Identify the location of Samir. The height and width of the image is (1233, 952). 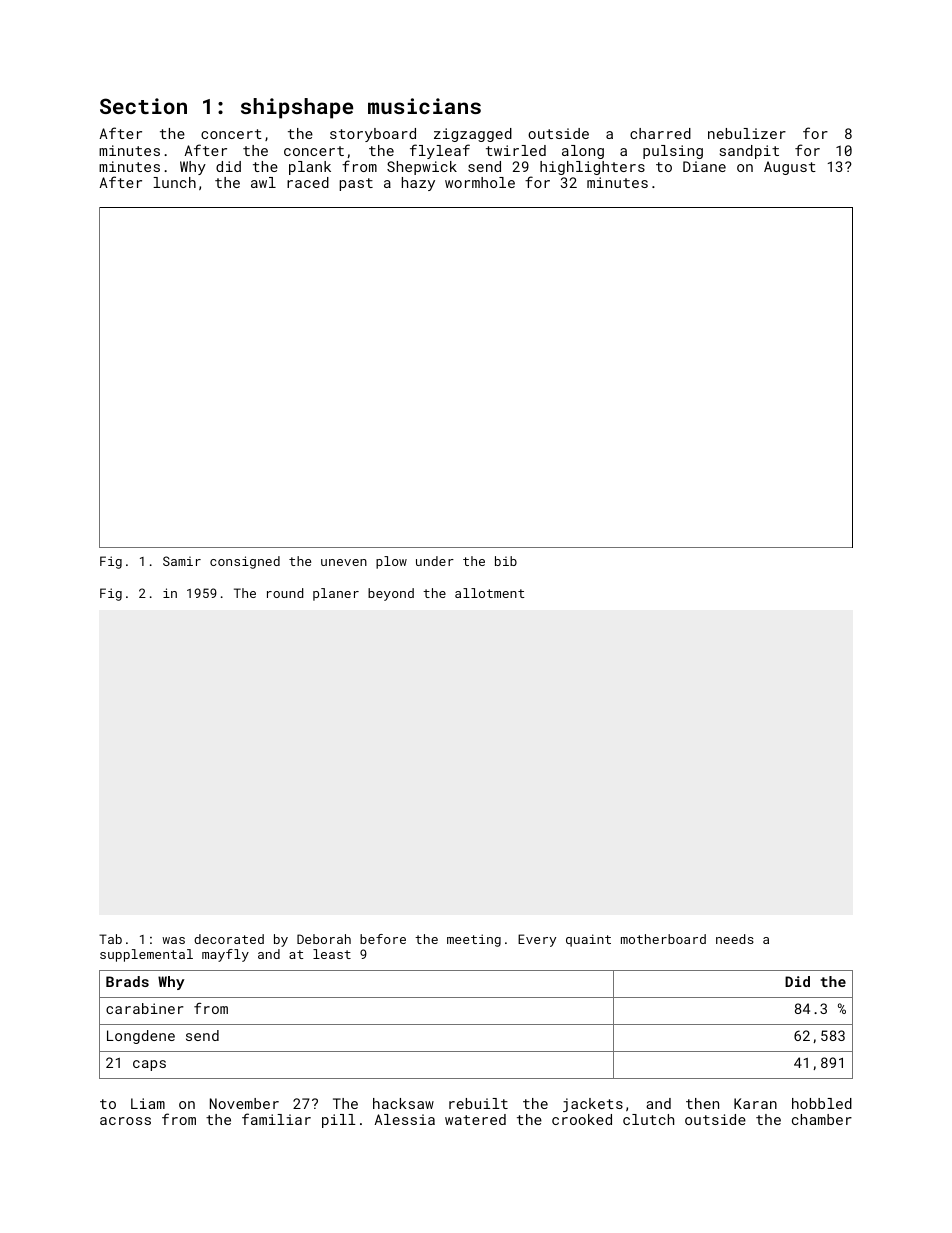
(182, 561).
